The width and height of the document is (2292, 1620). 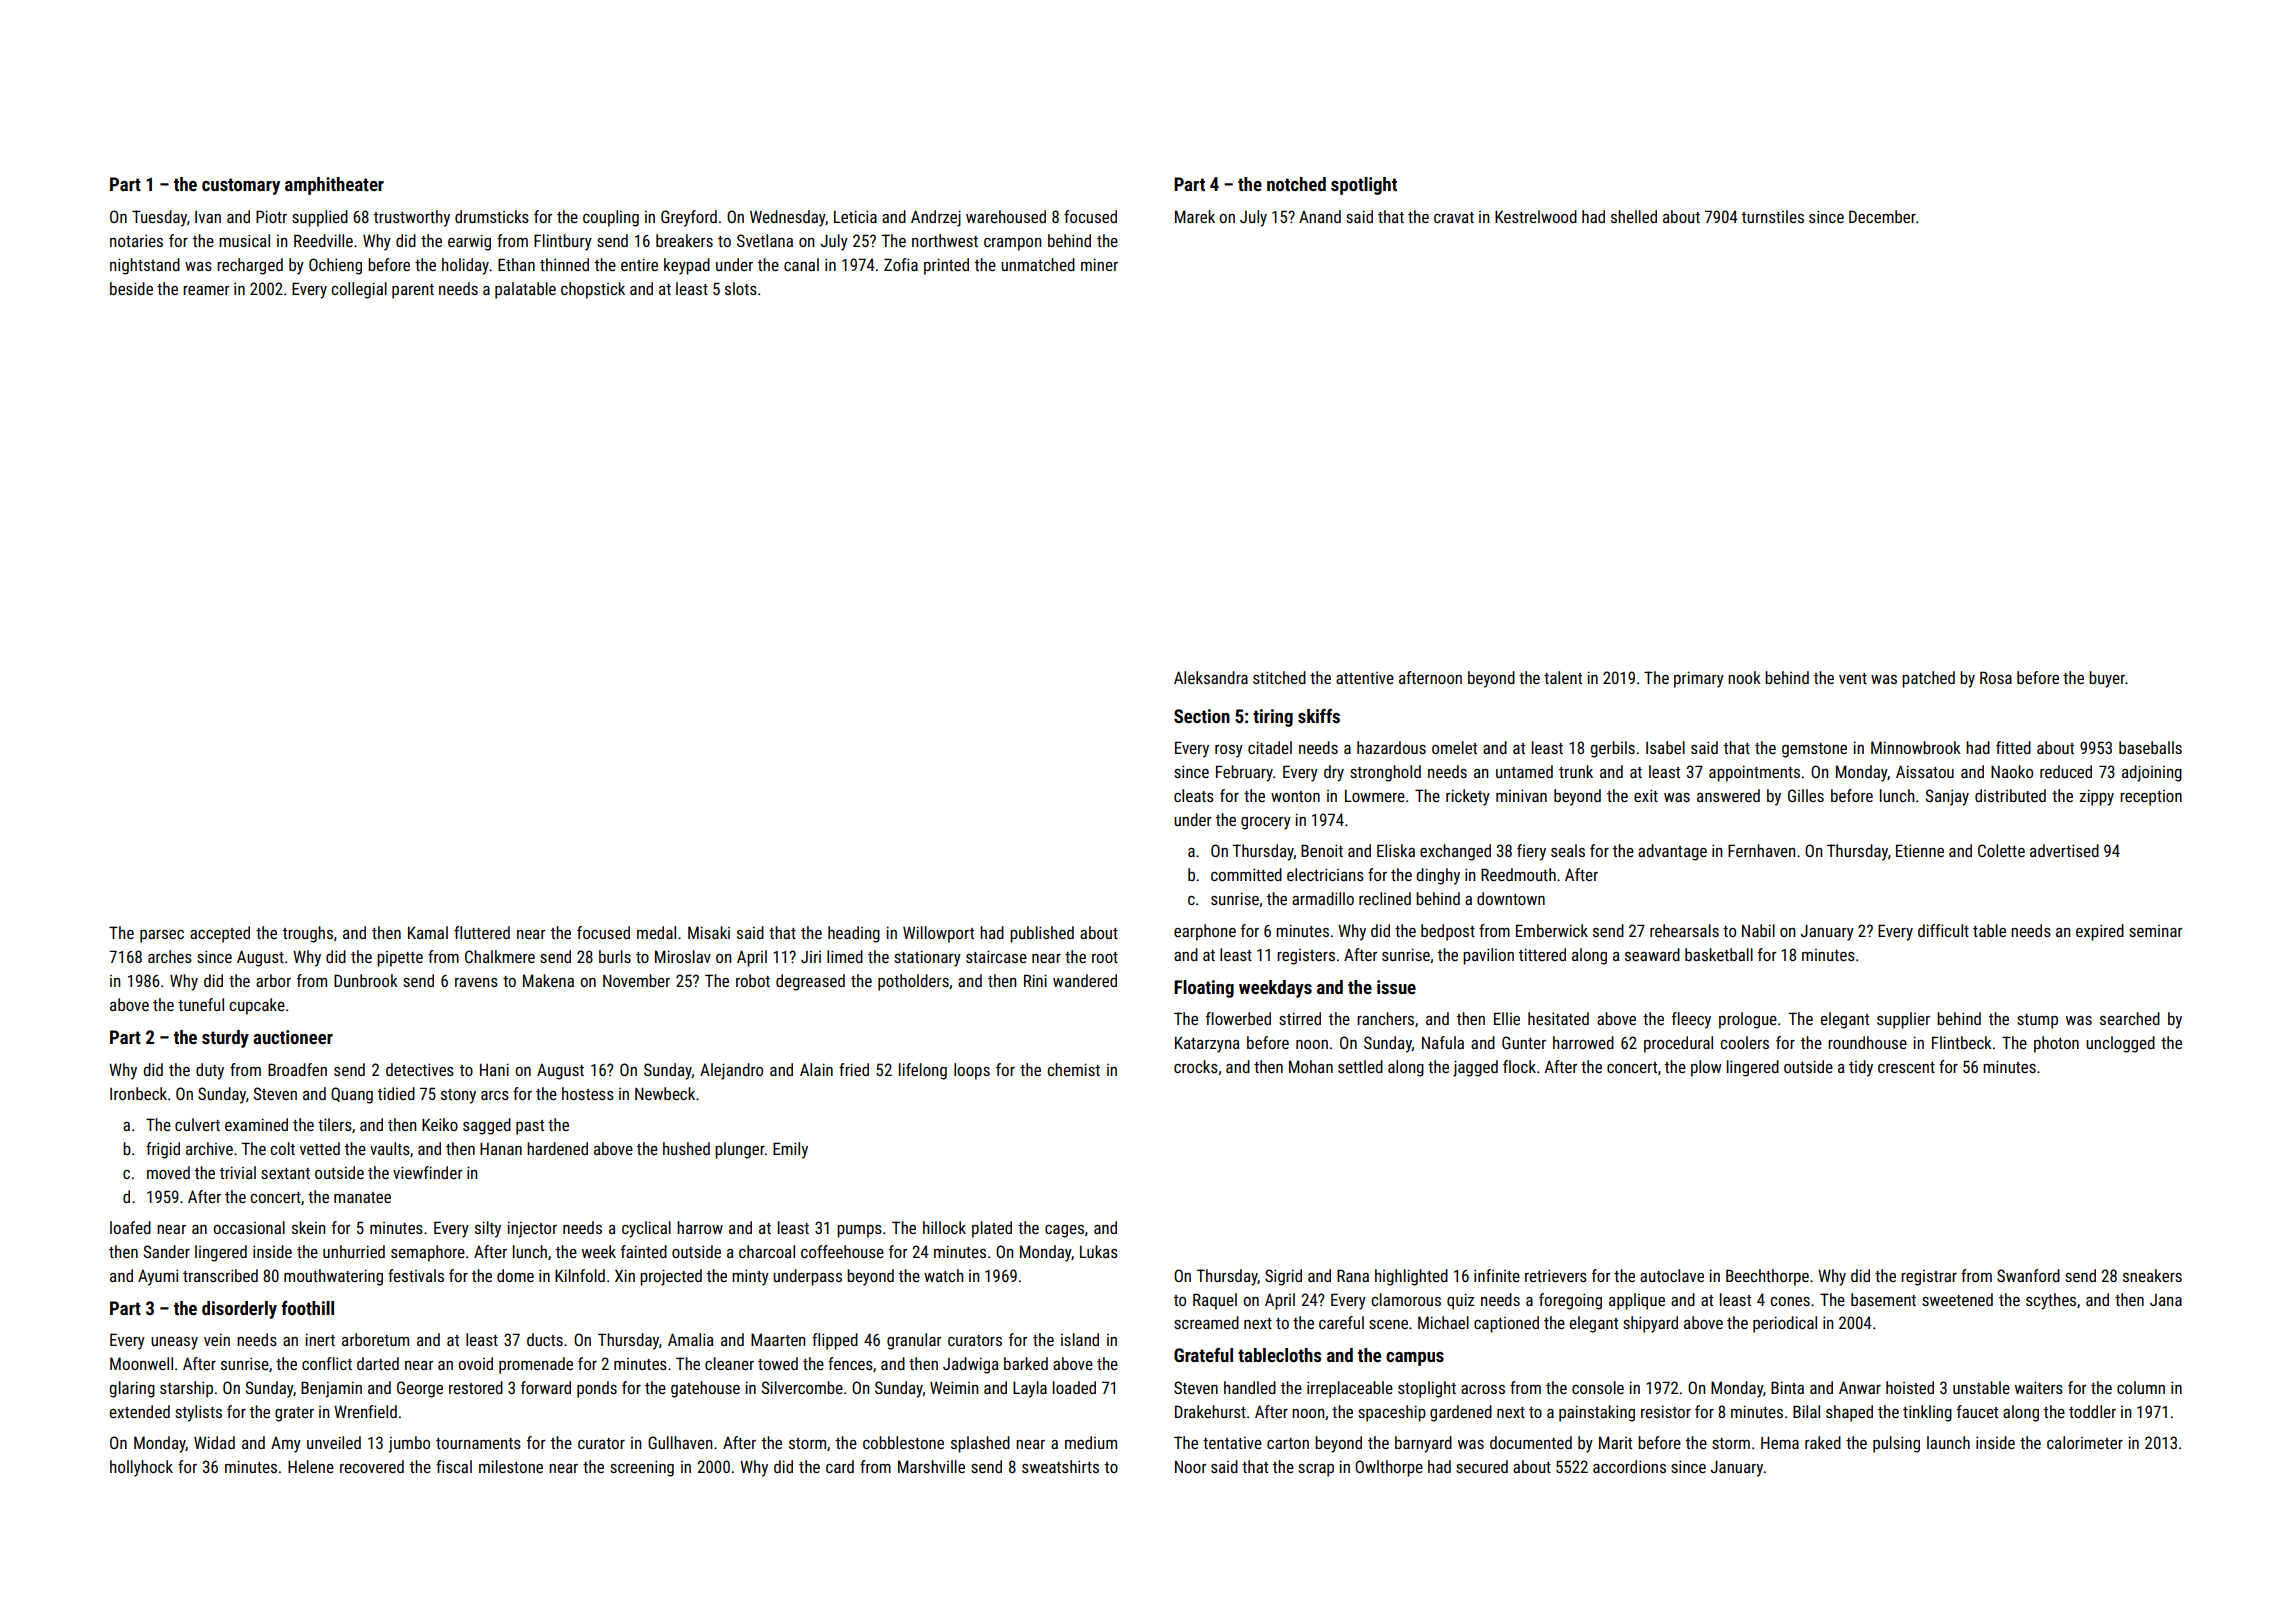 What do you see at coordinates (138, 1093) in the document?
I see `Ironbeck` at bounding box center [138, 1093].
